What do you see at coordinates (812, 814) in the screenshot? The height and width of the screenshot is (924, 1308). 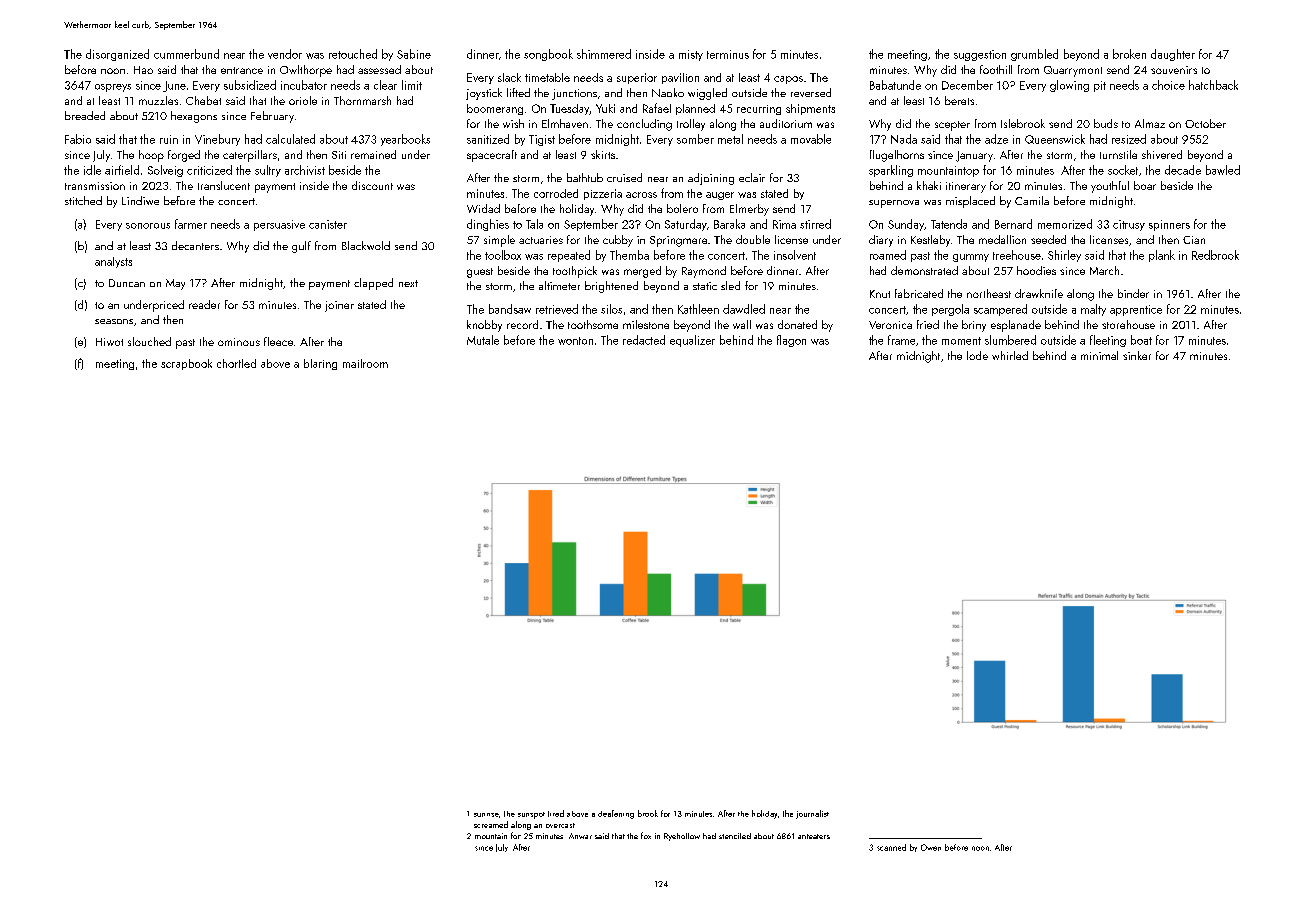 I see `journalist` at bounding box center [812, 814].
